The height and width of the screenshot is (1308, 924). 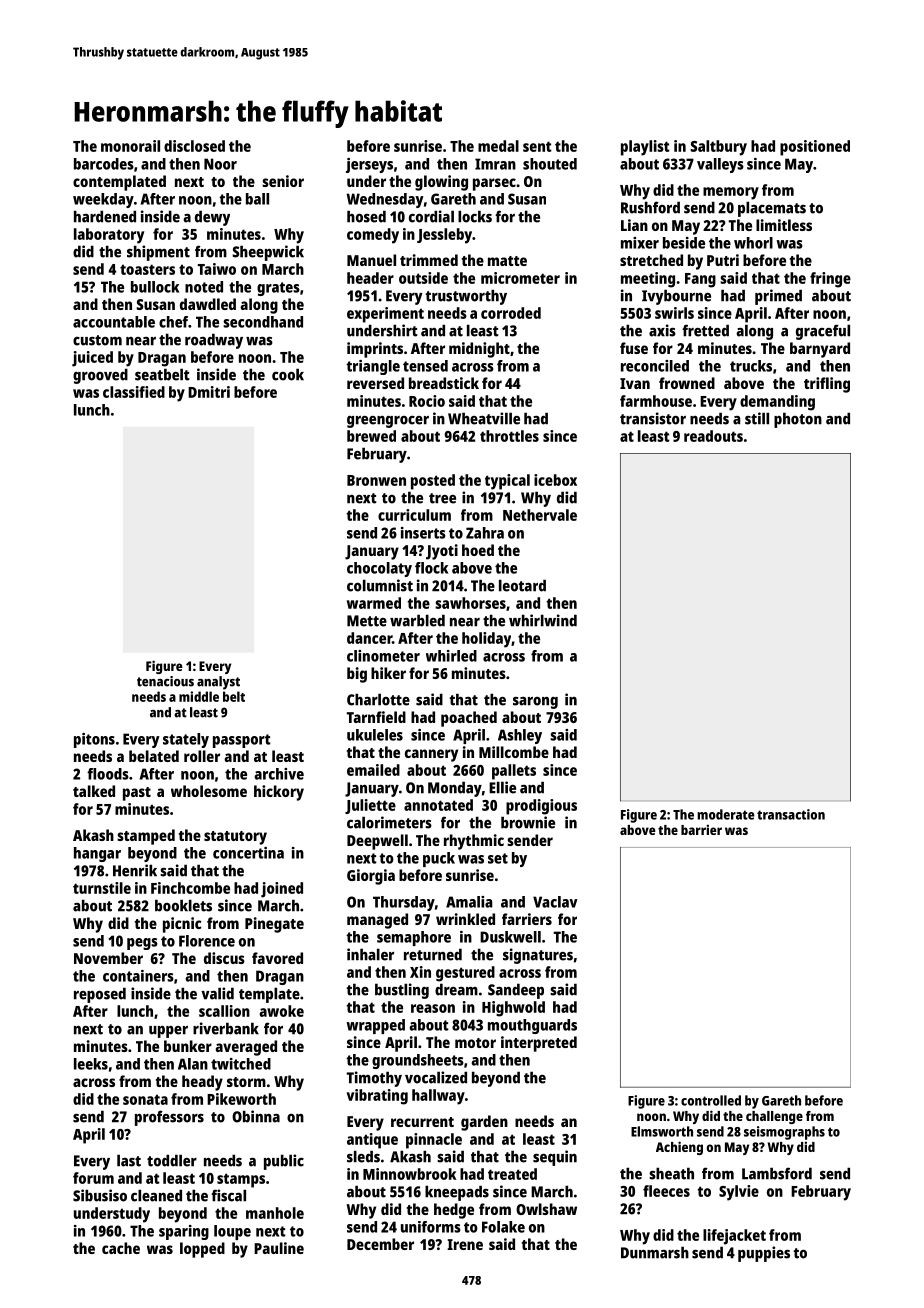 What do you see at coordinates (209, 392) in the screenshot?
I see `Dmitri` at bounding box center [209, 392].
